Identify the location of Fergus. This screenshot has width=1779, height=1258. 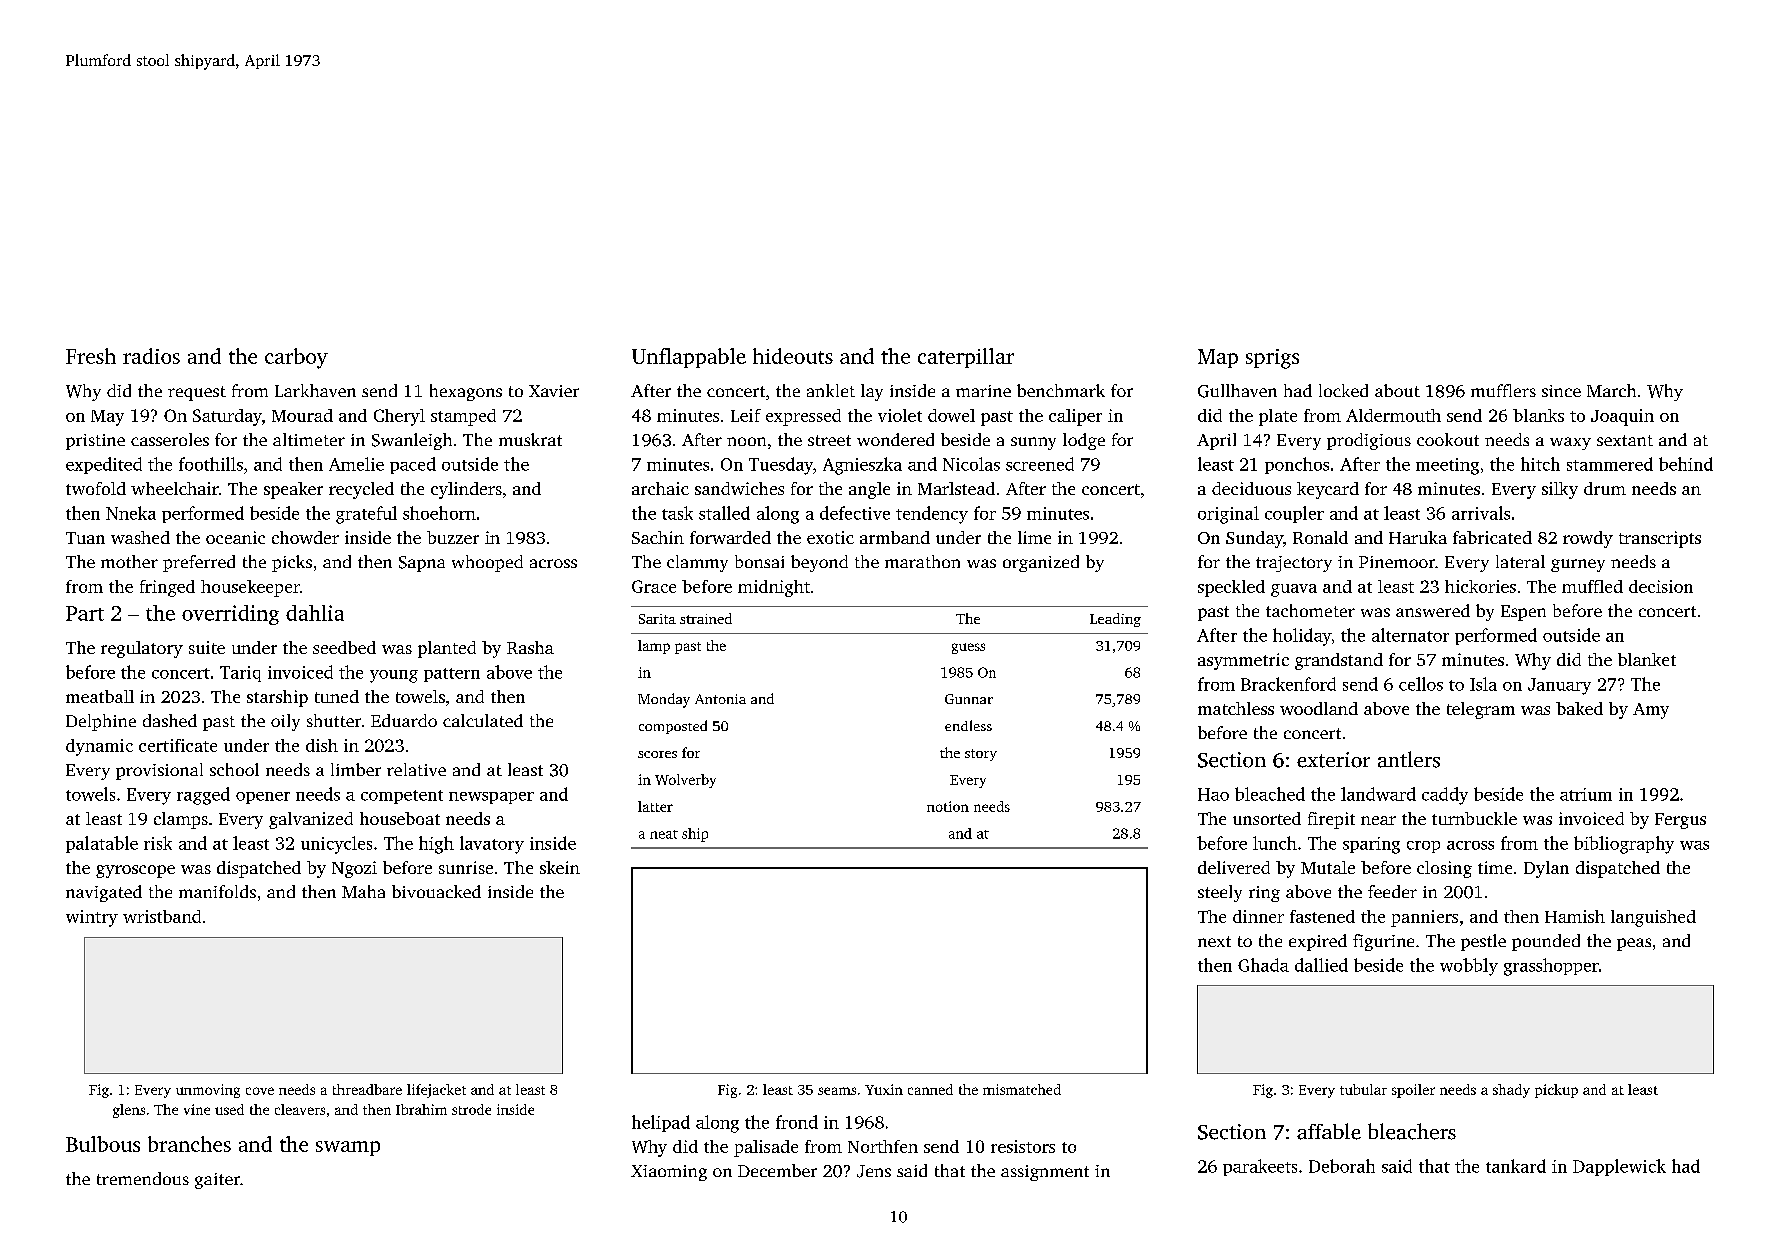
(1680, 821).
